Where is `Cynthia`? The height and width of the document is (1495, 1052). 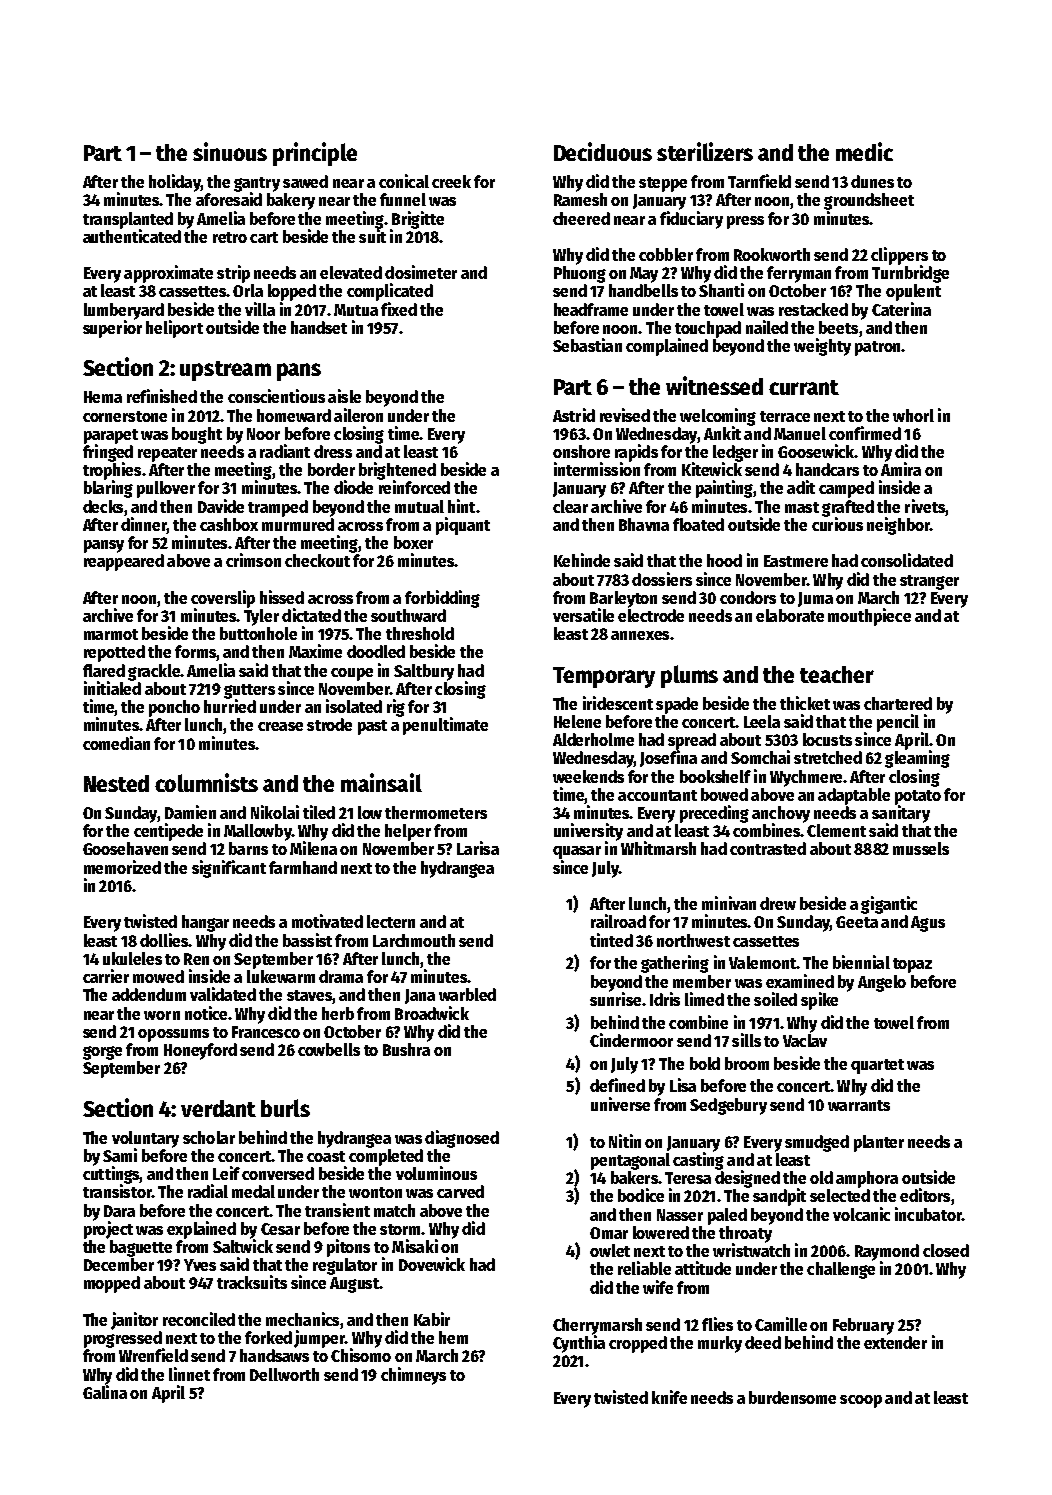 Cynthia is located at coordinates (579, 1344).
